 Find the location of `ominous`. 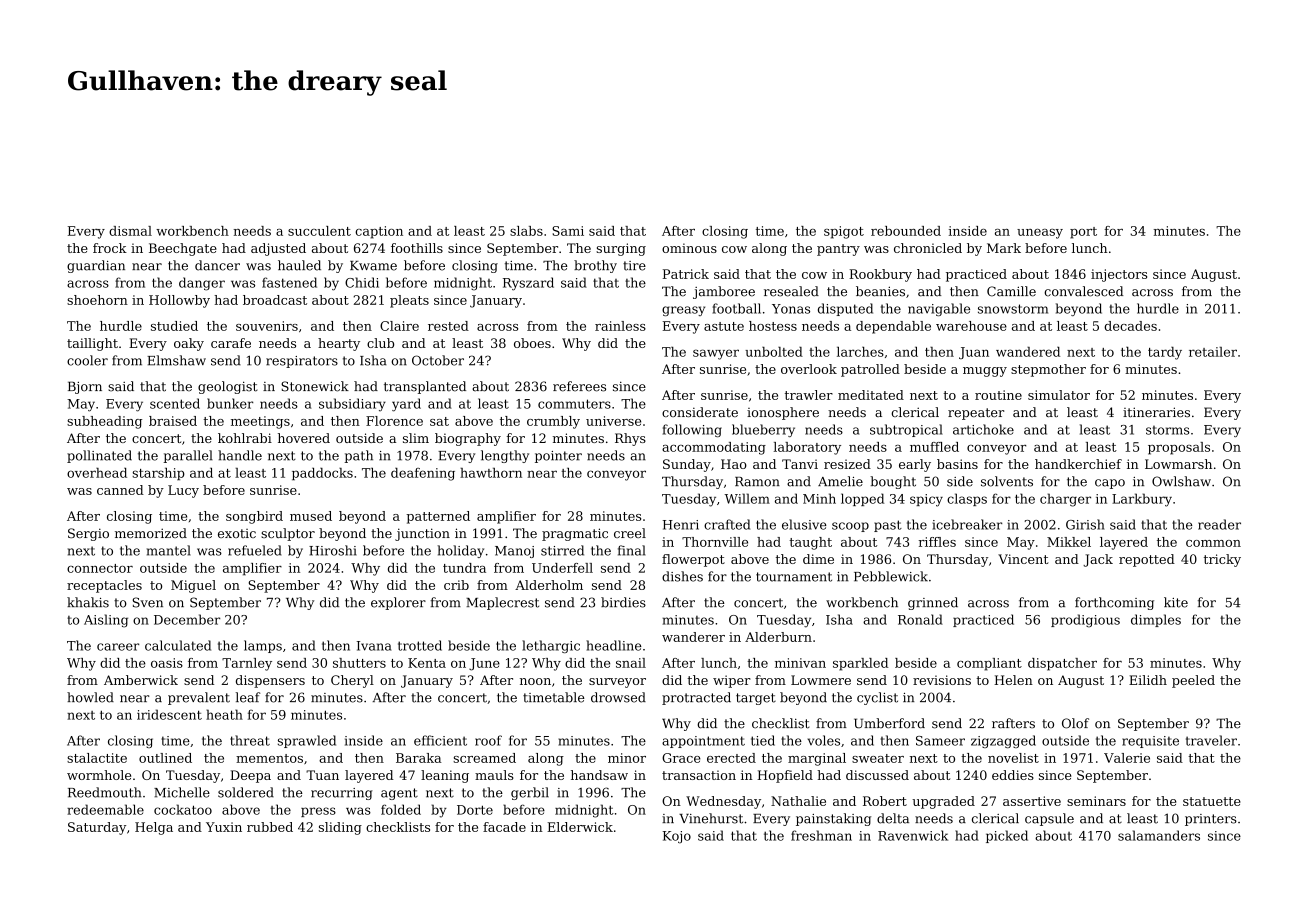

ominous is located at coordinates (689, 248).
